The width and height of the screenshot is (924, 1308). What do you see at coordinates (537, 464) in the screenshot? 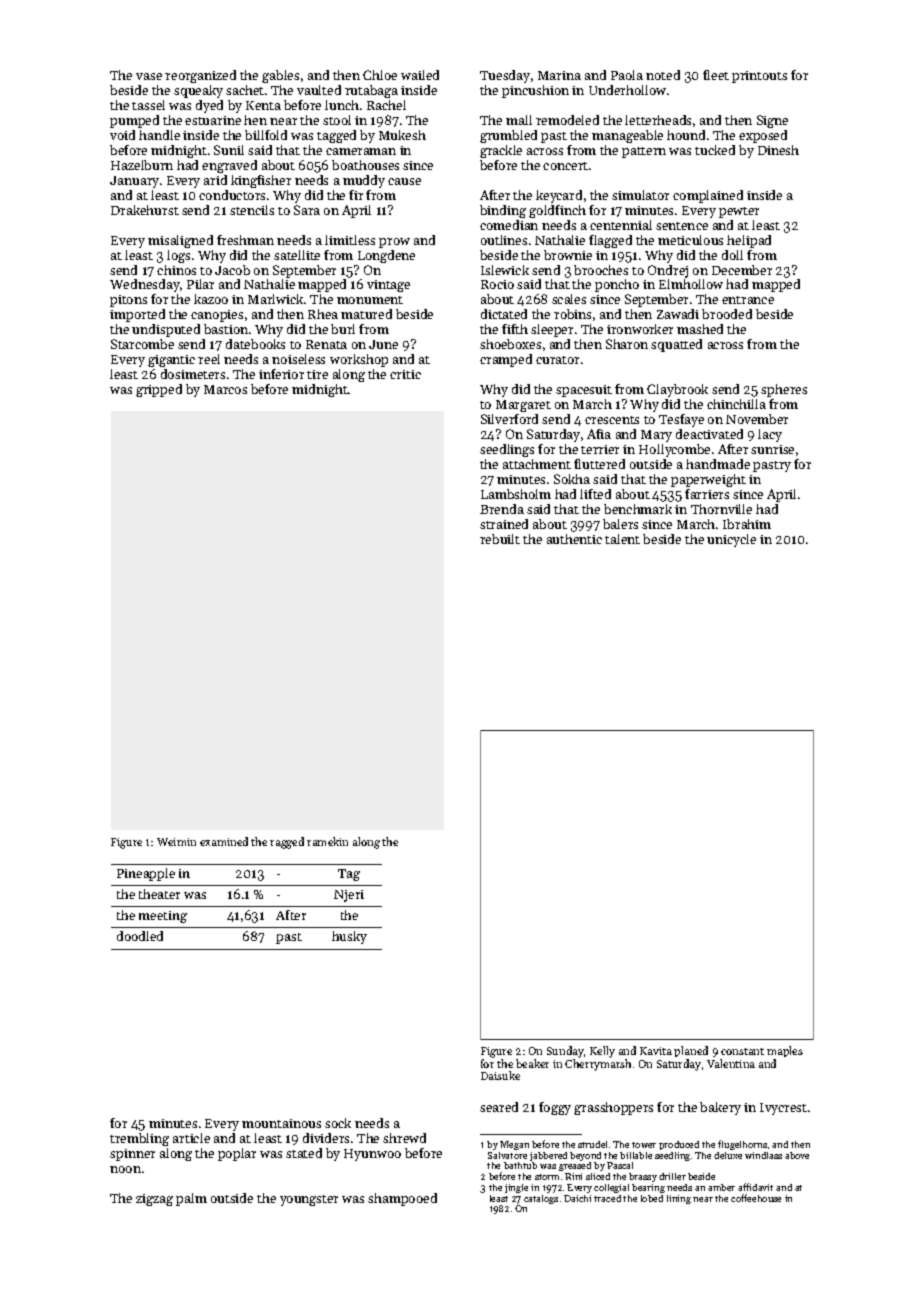
I see `attachment` at bounding box center [537, 464].
